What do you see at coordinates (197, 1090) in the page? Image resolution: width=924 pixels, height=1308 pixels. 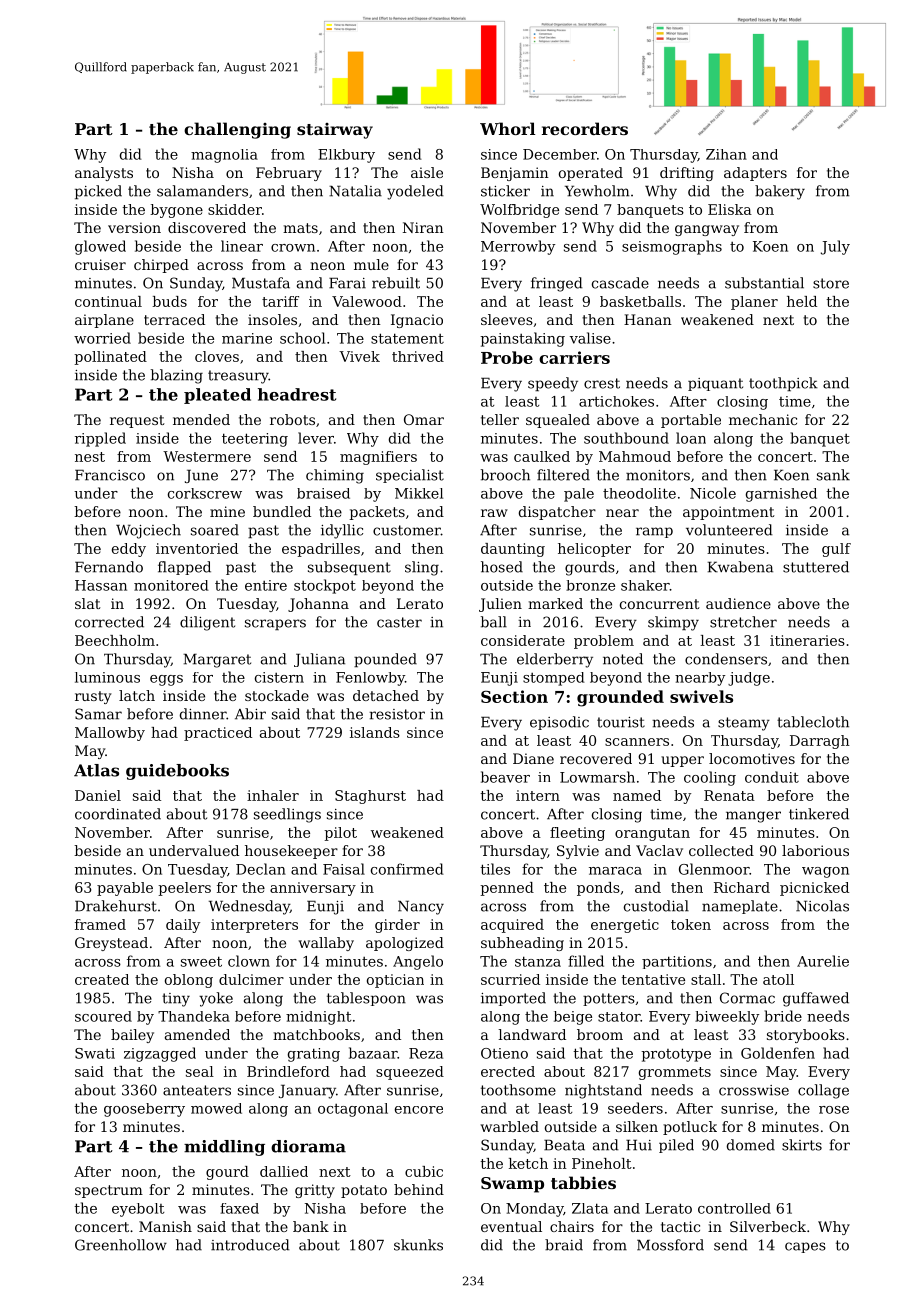 I see `anteaters` at bounding box center [197, 1090].
